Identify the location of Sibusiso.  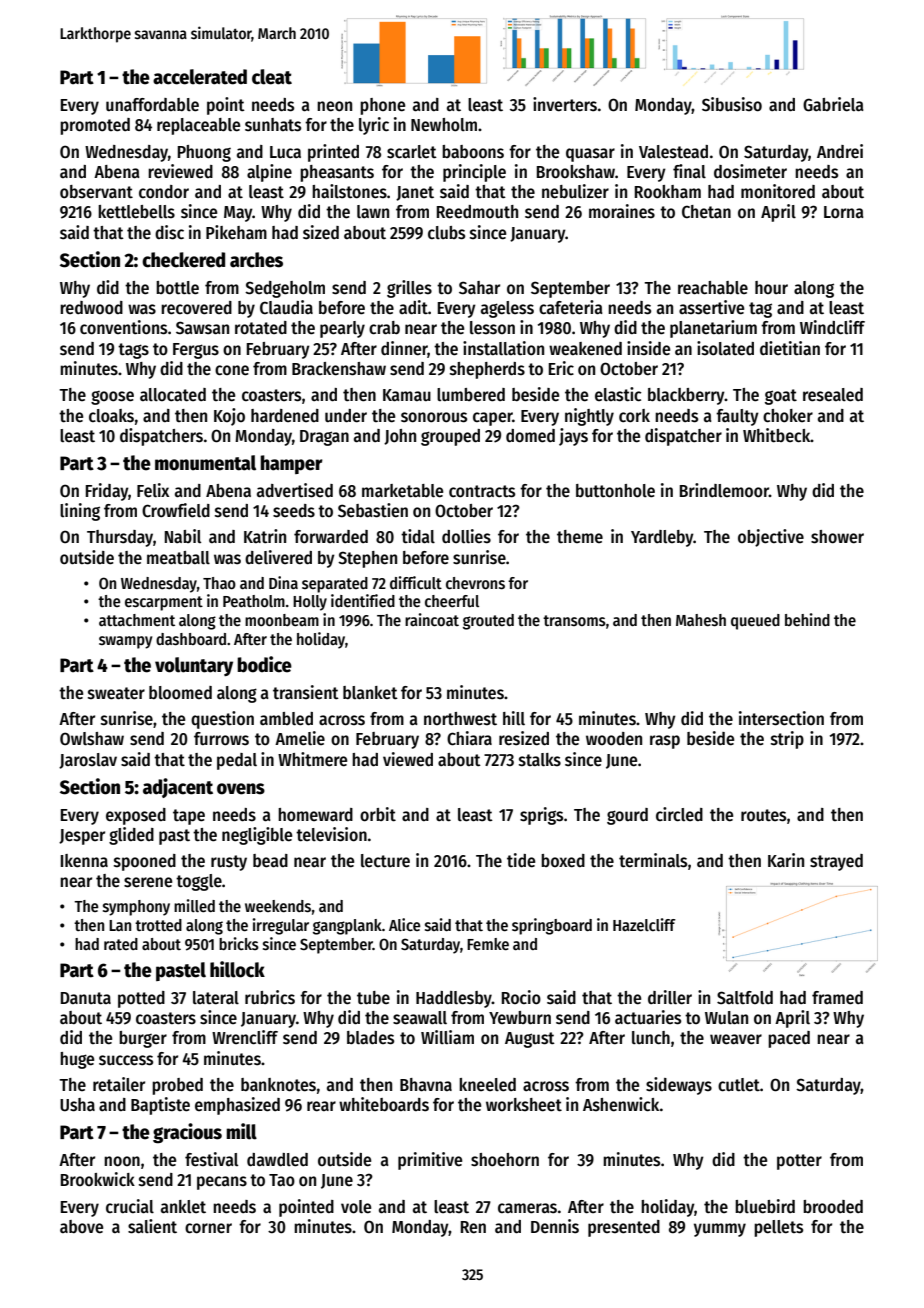
(732, 104).
